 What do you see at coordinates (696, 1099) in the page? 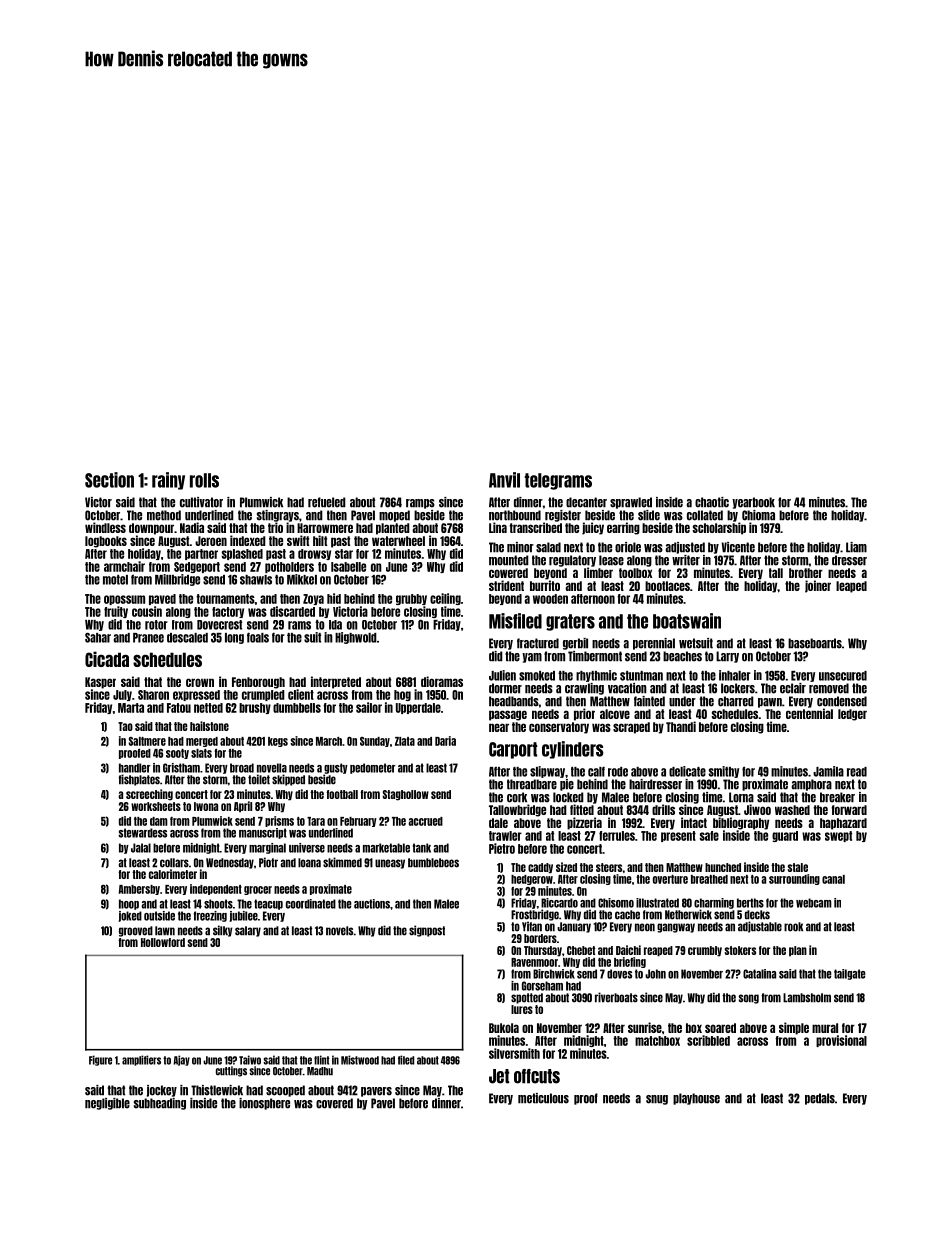
I see `playhouse` at bounding box center [696, 1099].
